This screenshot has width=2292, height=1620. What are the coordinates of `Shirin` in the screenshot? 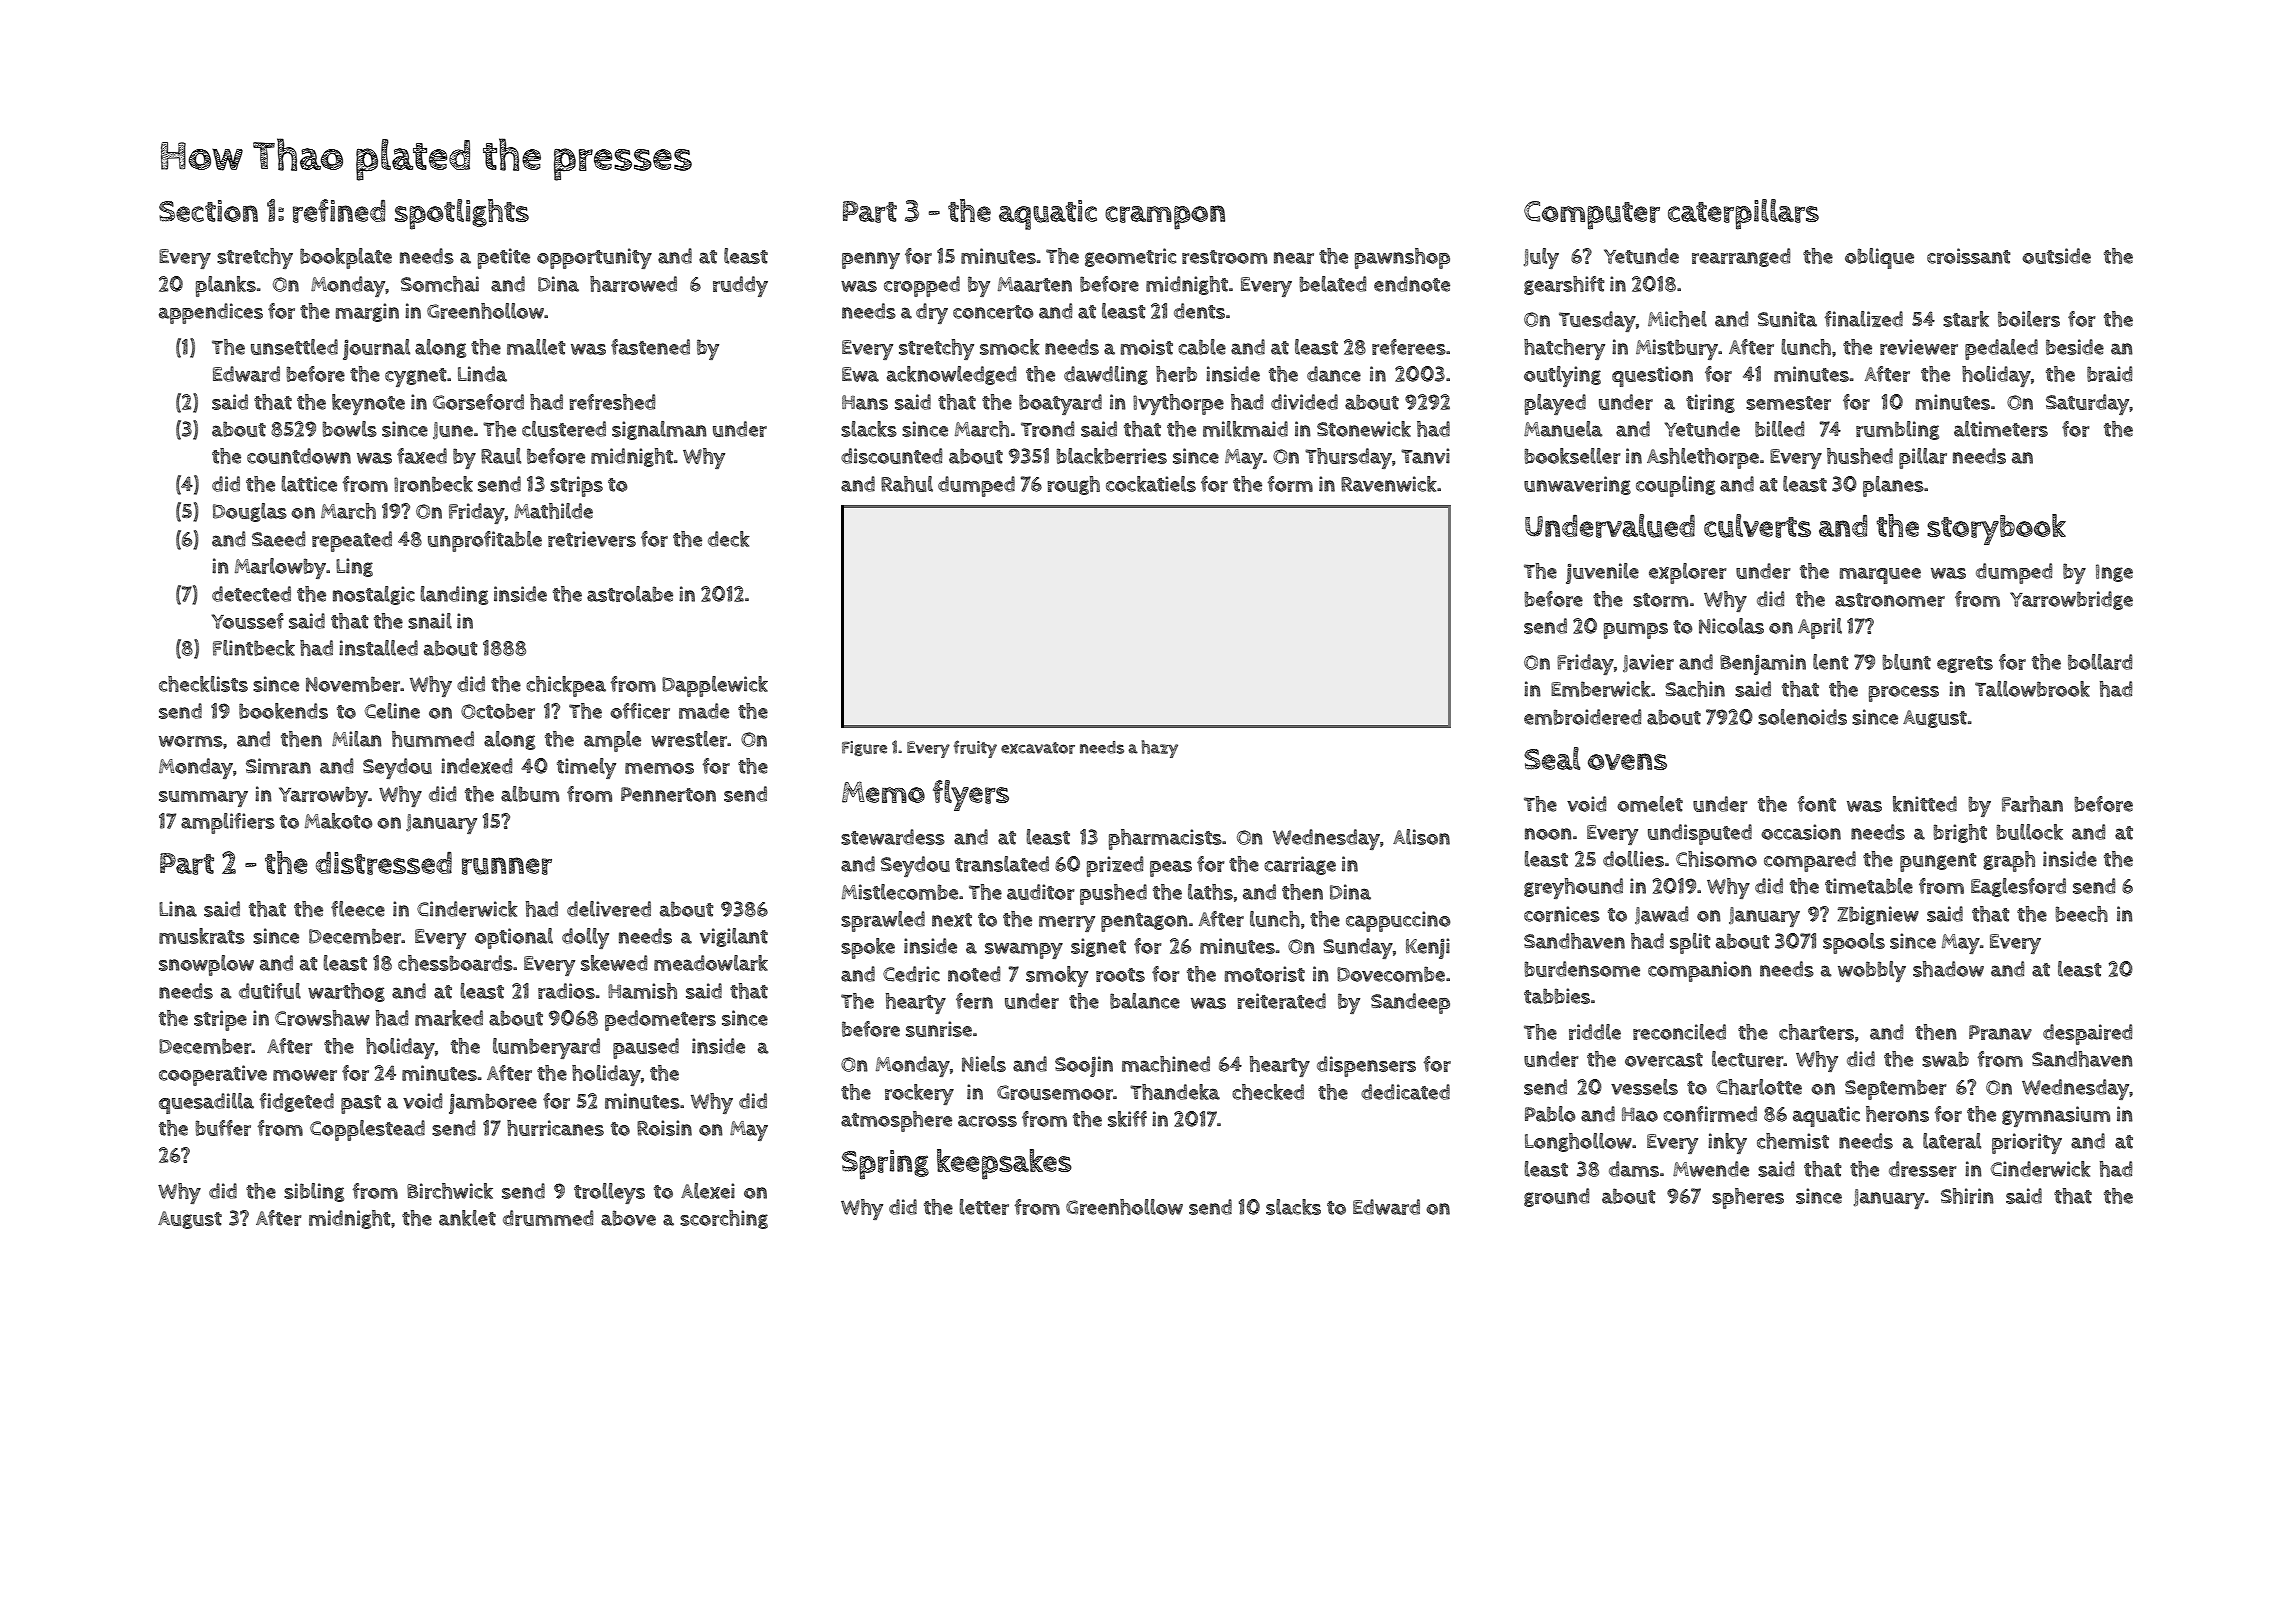 It's located at (1967, 1196).
